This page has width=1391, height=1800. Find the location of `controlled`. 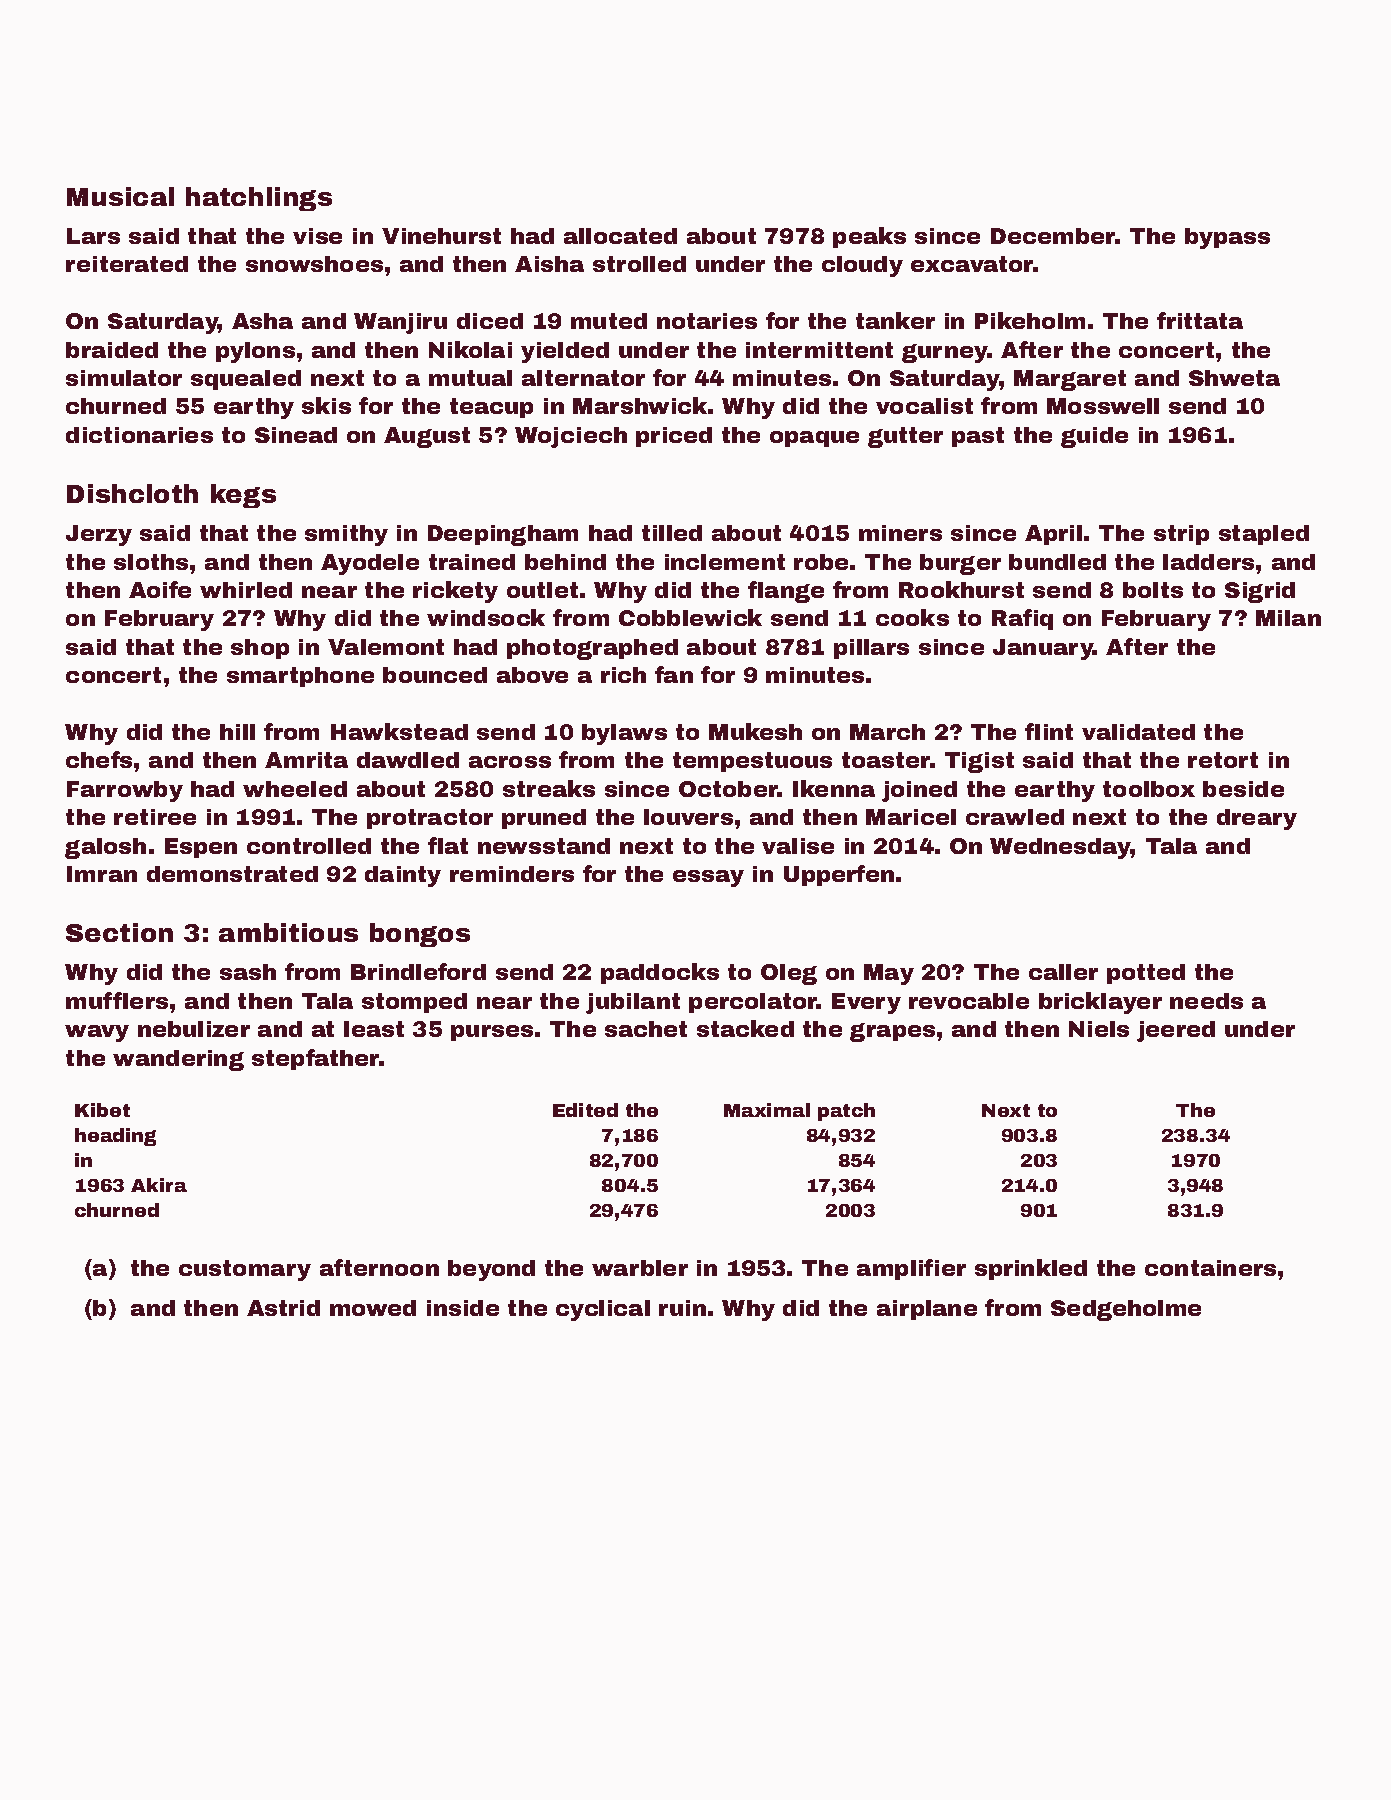

controlled is located at coordinates (309, 846).
